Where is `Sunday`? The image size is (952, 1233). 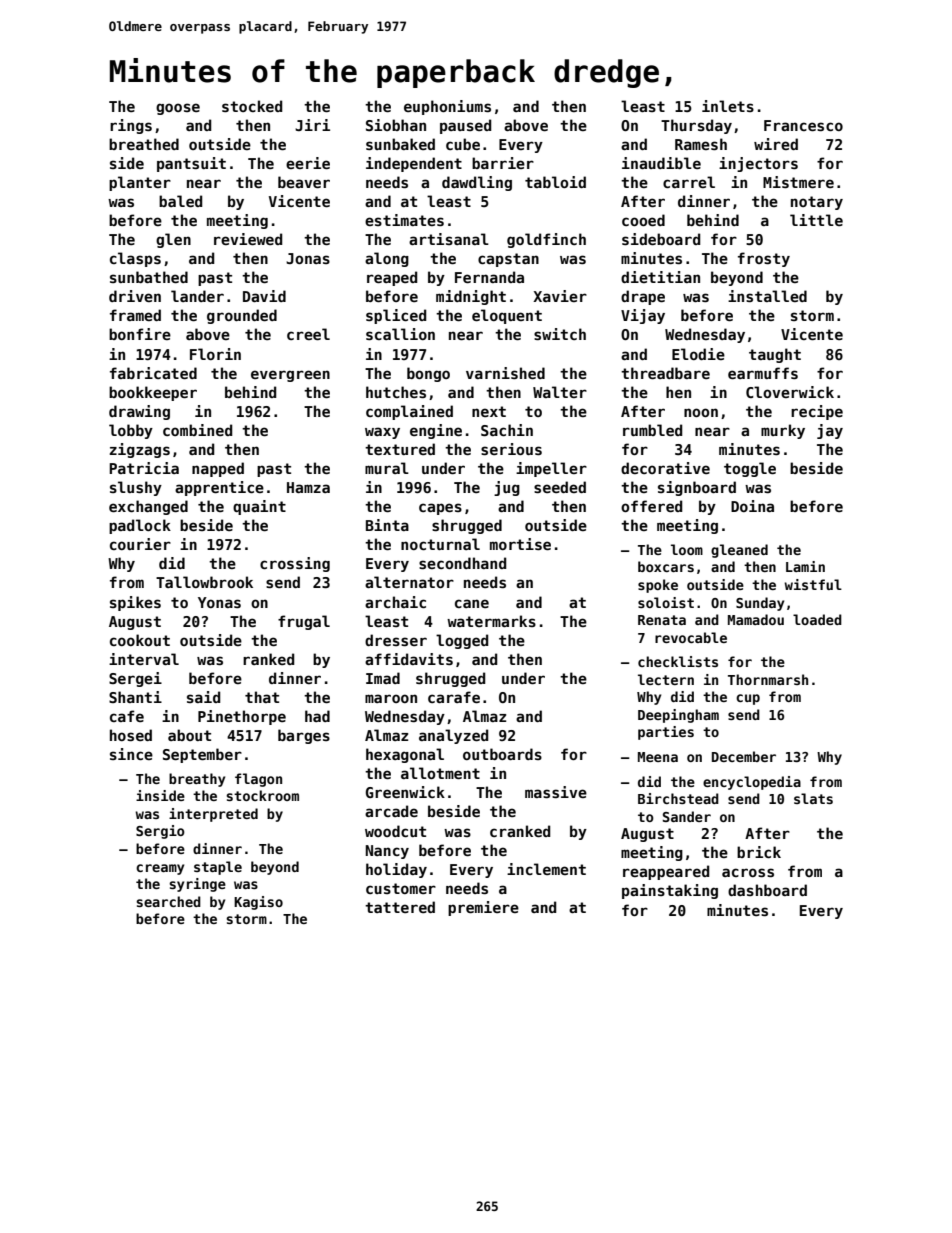 Sunday is located at coordinates (760, 604).
